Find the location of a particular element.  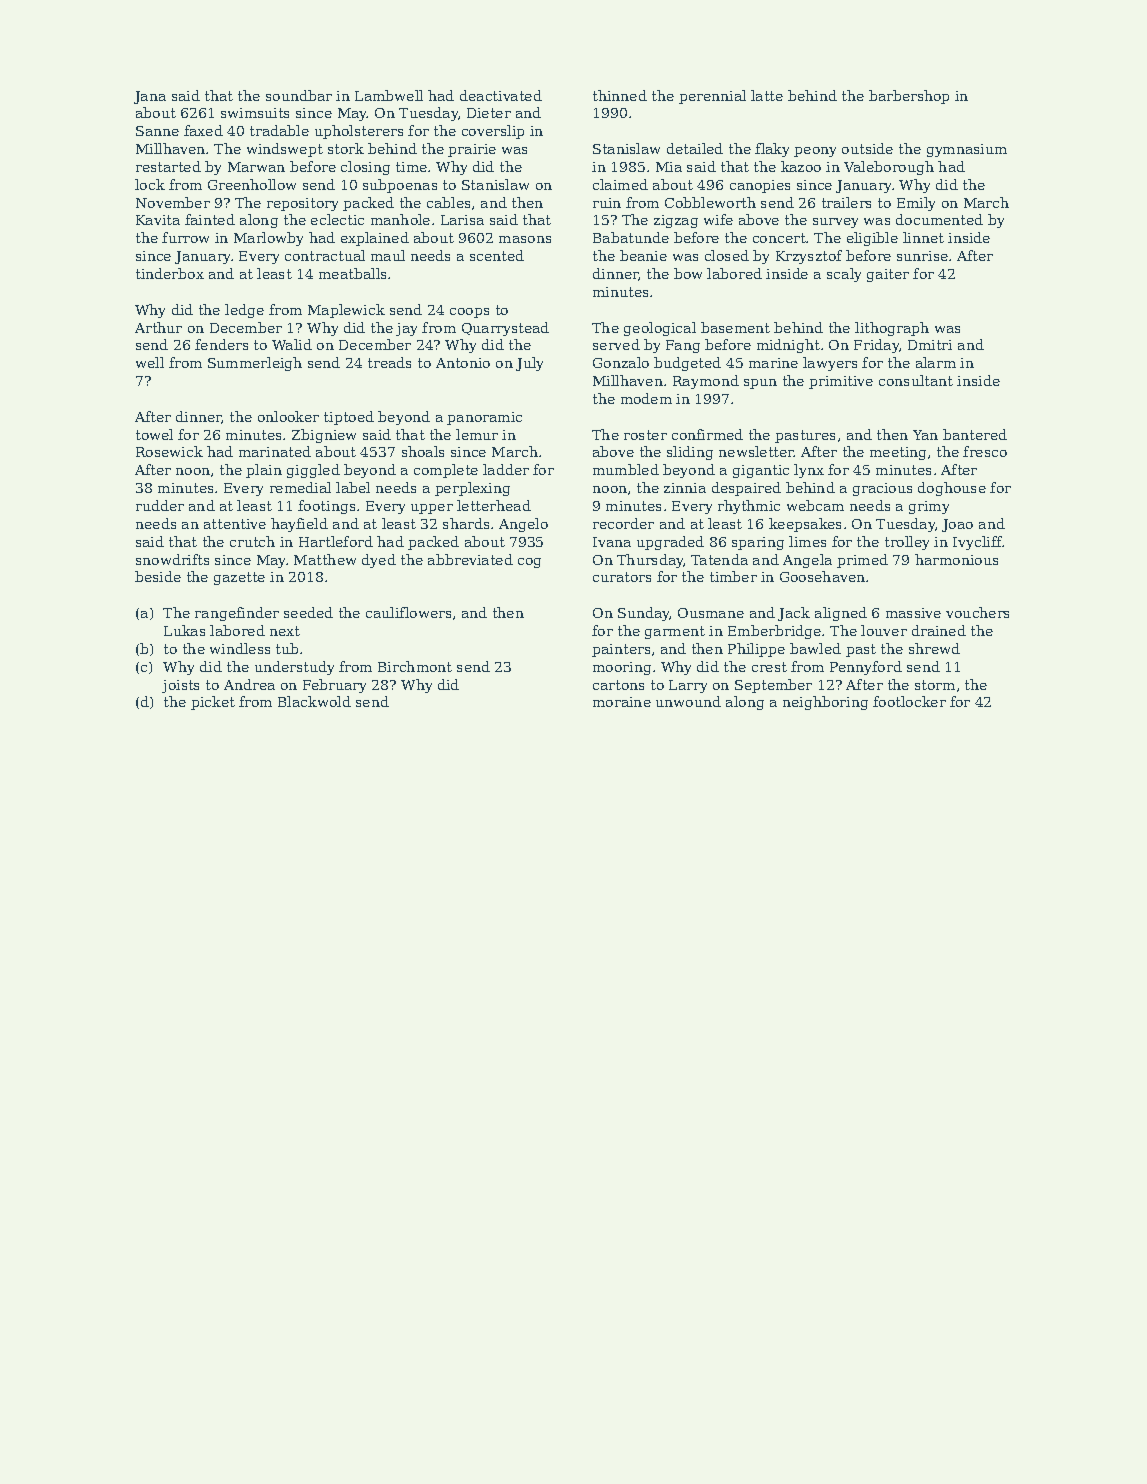

Sanne is located at coordinates (157, 131).
